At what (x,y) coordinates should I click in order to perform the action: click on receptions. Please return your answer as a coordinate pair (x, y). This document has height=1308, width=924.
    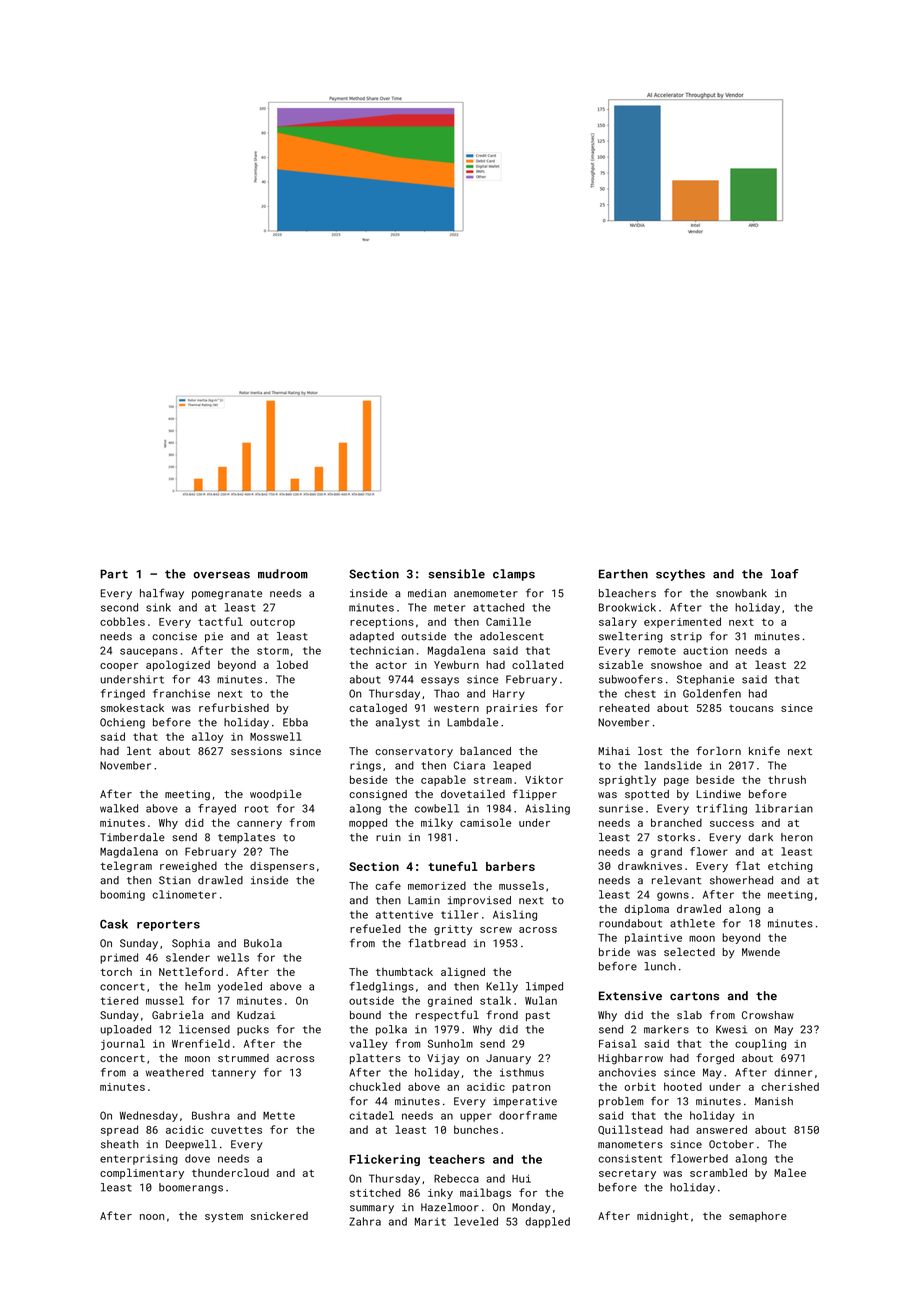
    Looking at the image, I should click on (382, 623).
